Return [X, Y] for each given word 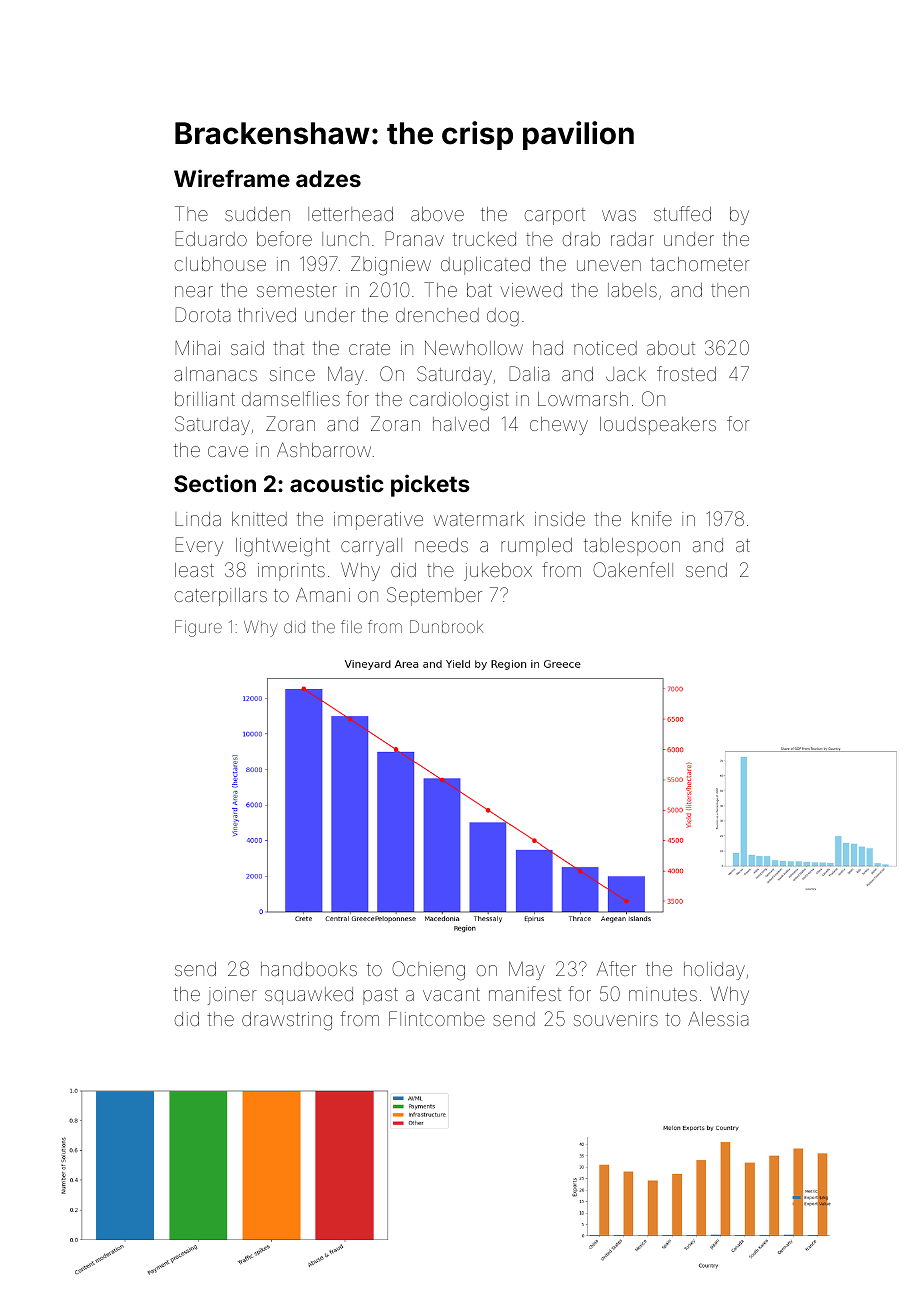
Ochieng [428, 971]
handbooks [309, 969]
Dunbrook [446, 626]
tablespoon [632, 547]
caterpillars [221, 597]
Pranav [414, 238]
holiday [714, 971]
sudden [257, 214]
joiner [232, 996]
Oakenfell [633, 569]
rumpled [536, 547]
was [619, 215]
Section [215, 483]
